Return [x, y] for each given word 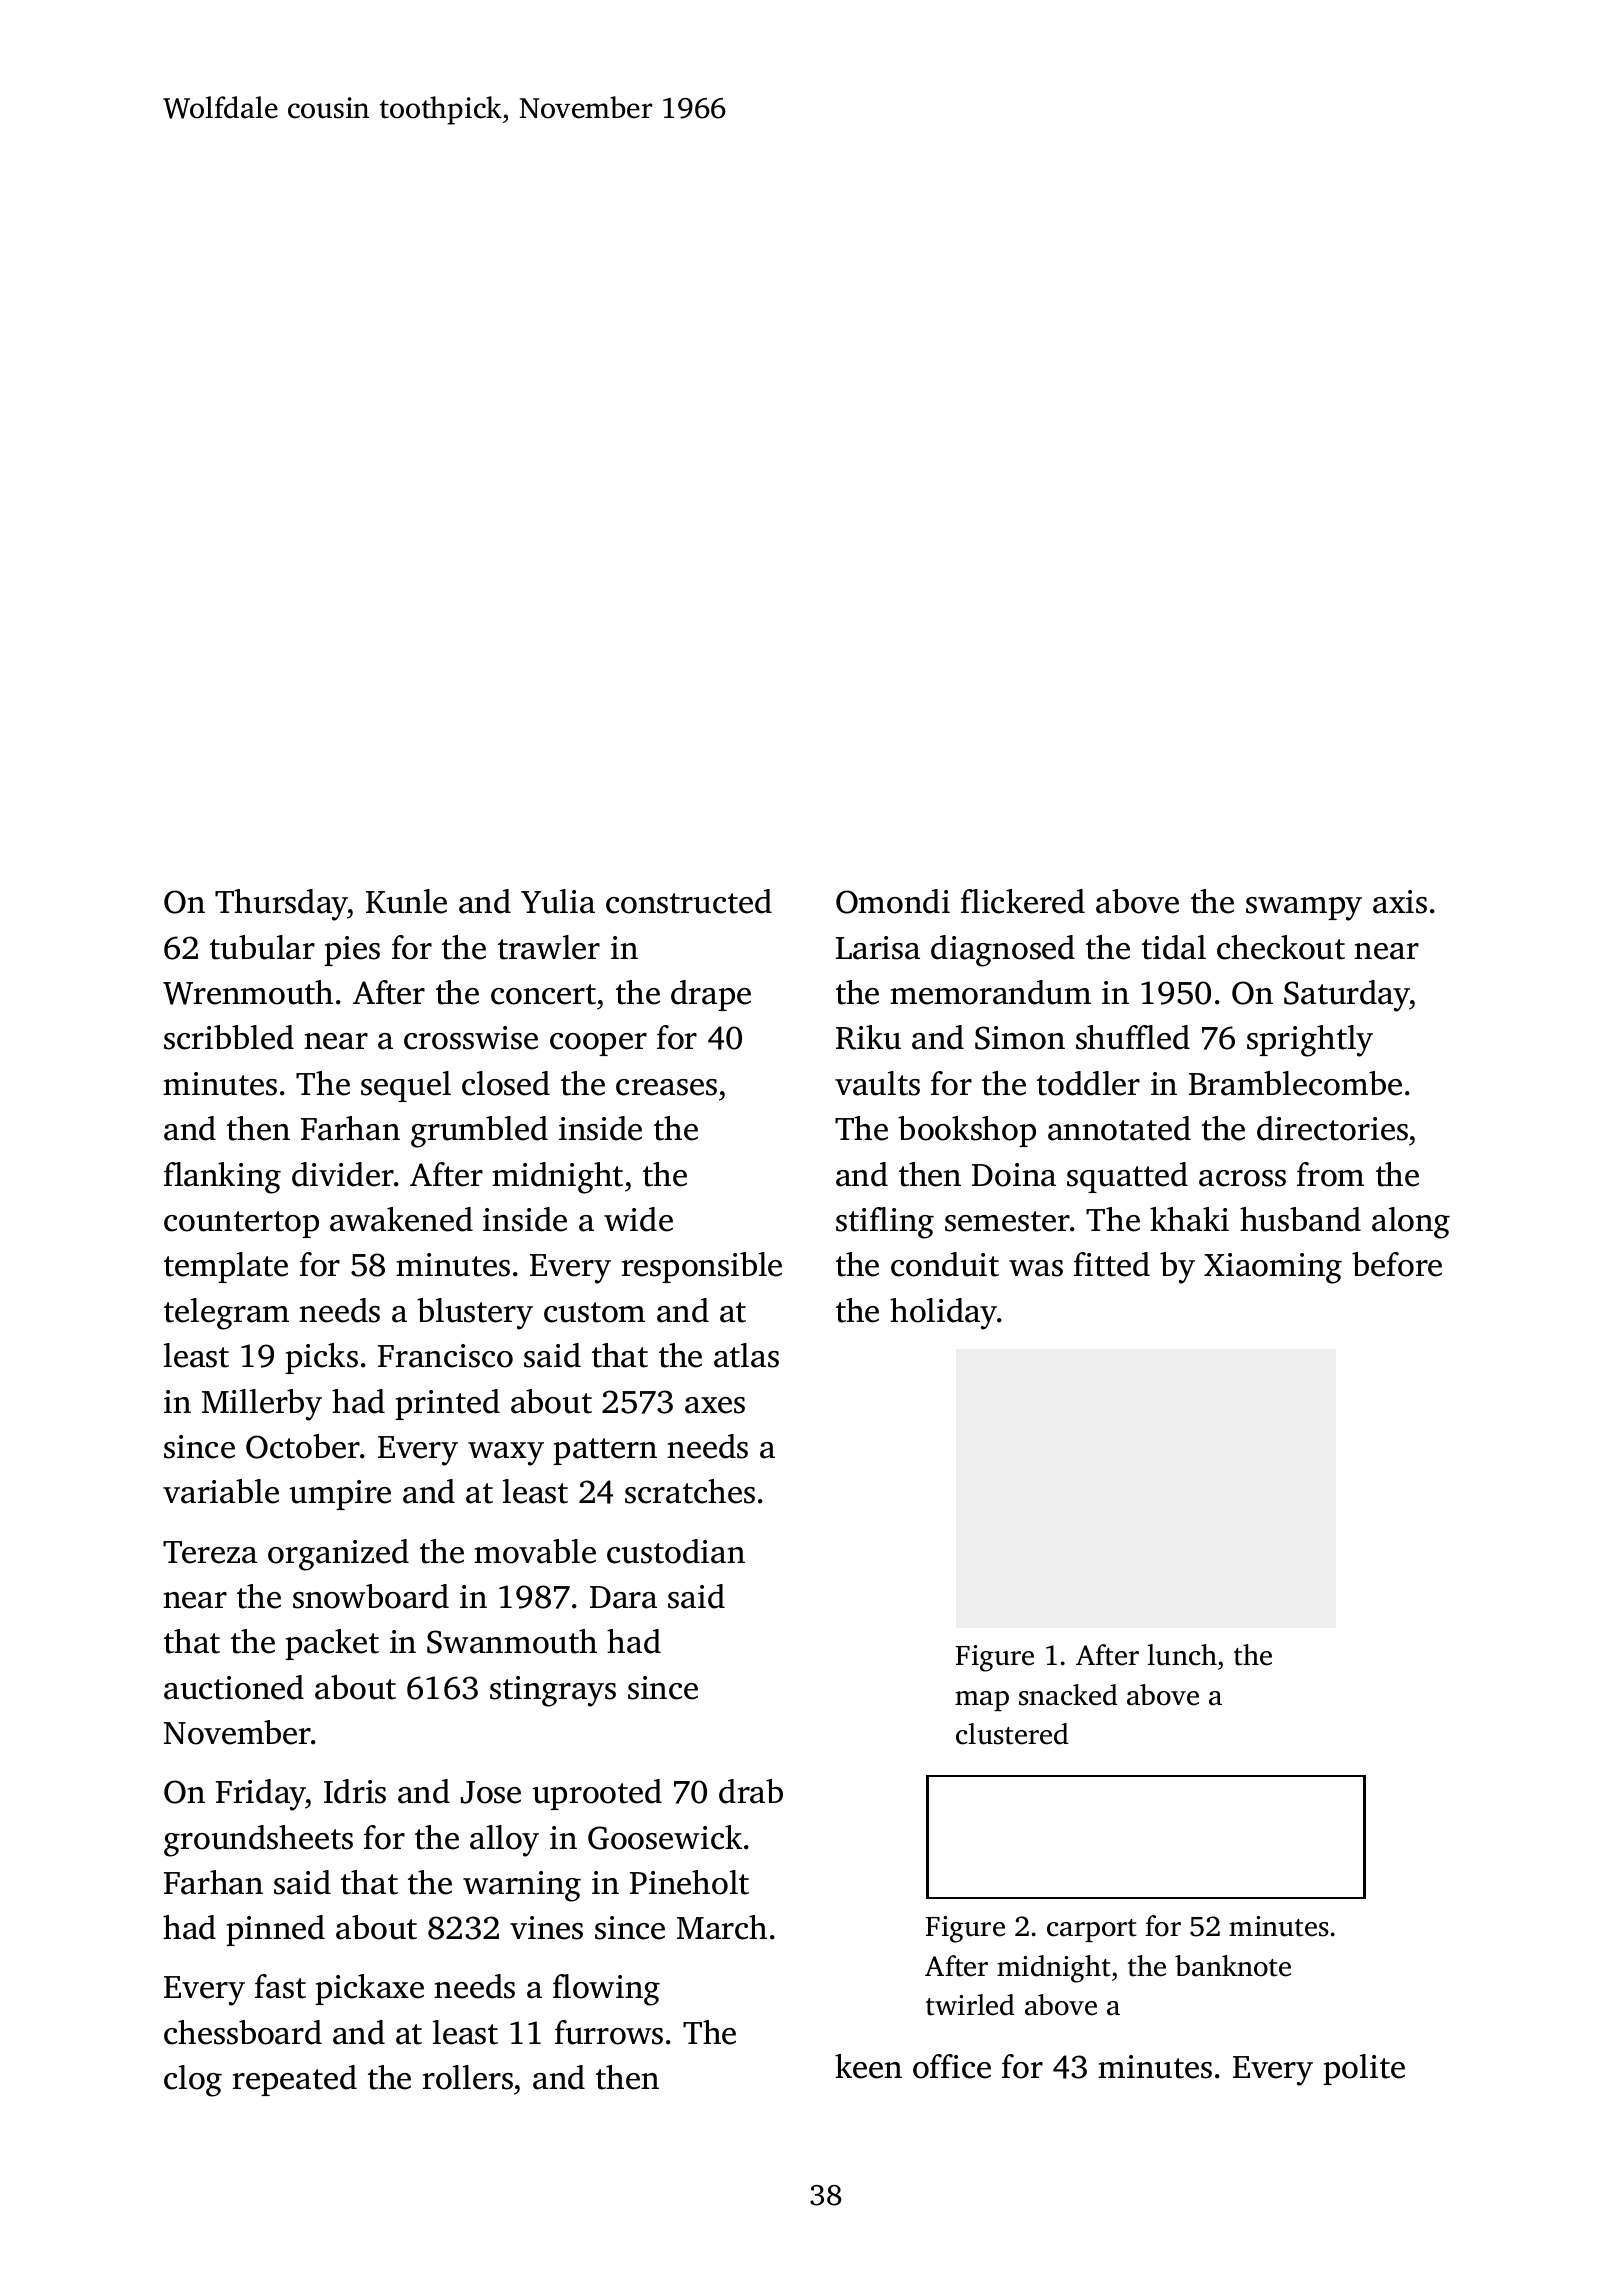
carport [1092, 1930]
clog [193, 2081]
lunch [1182, 1655]
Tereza [210, 1552]
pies [352, 951]
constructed [689, 901]
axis [1400, 902]
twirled [970, 2005]
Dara [623, 1597]
